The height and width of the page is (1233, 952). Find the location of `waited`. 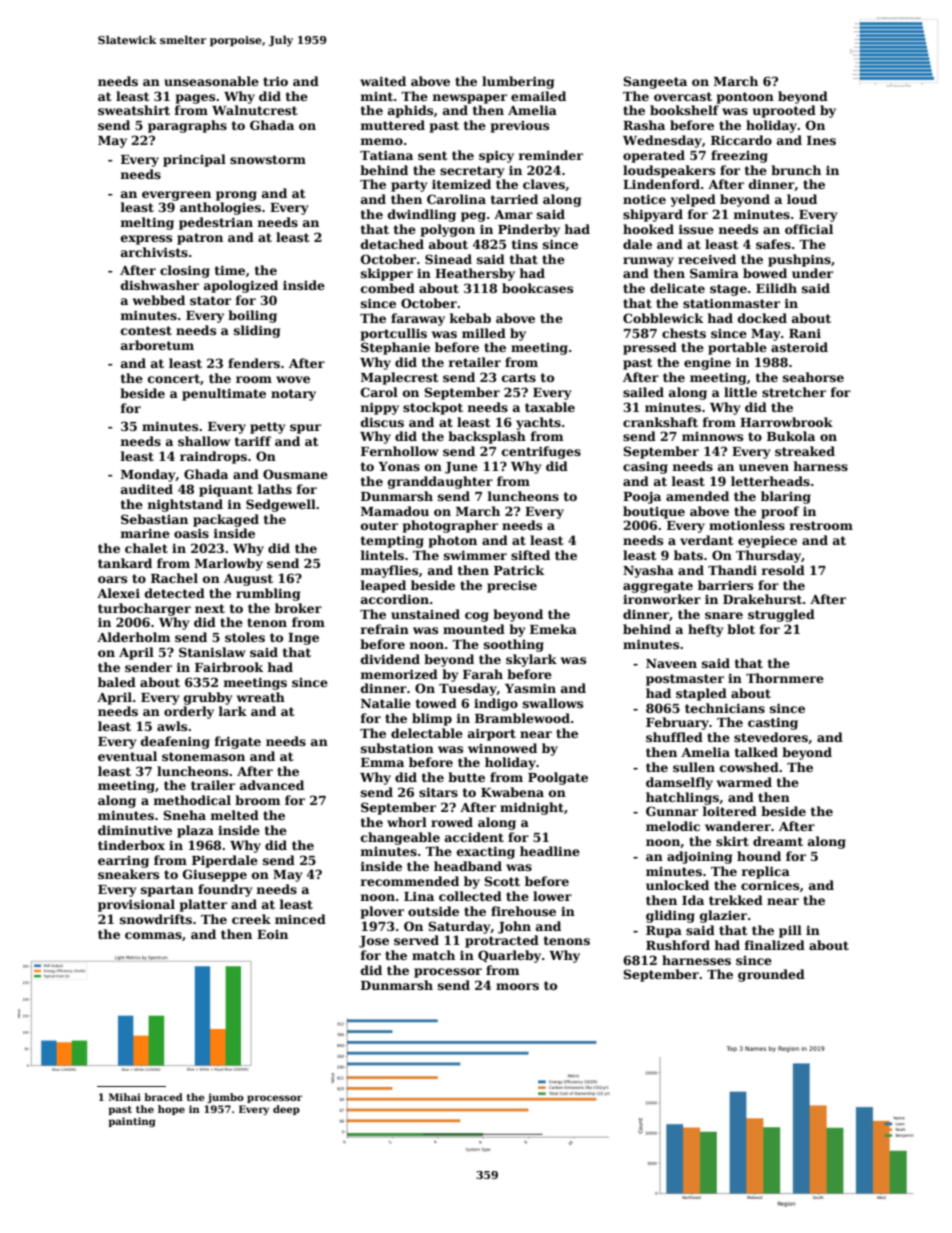

waited is located at coordinates (383, 81).
